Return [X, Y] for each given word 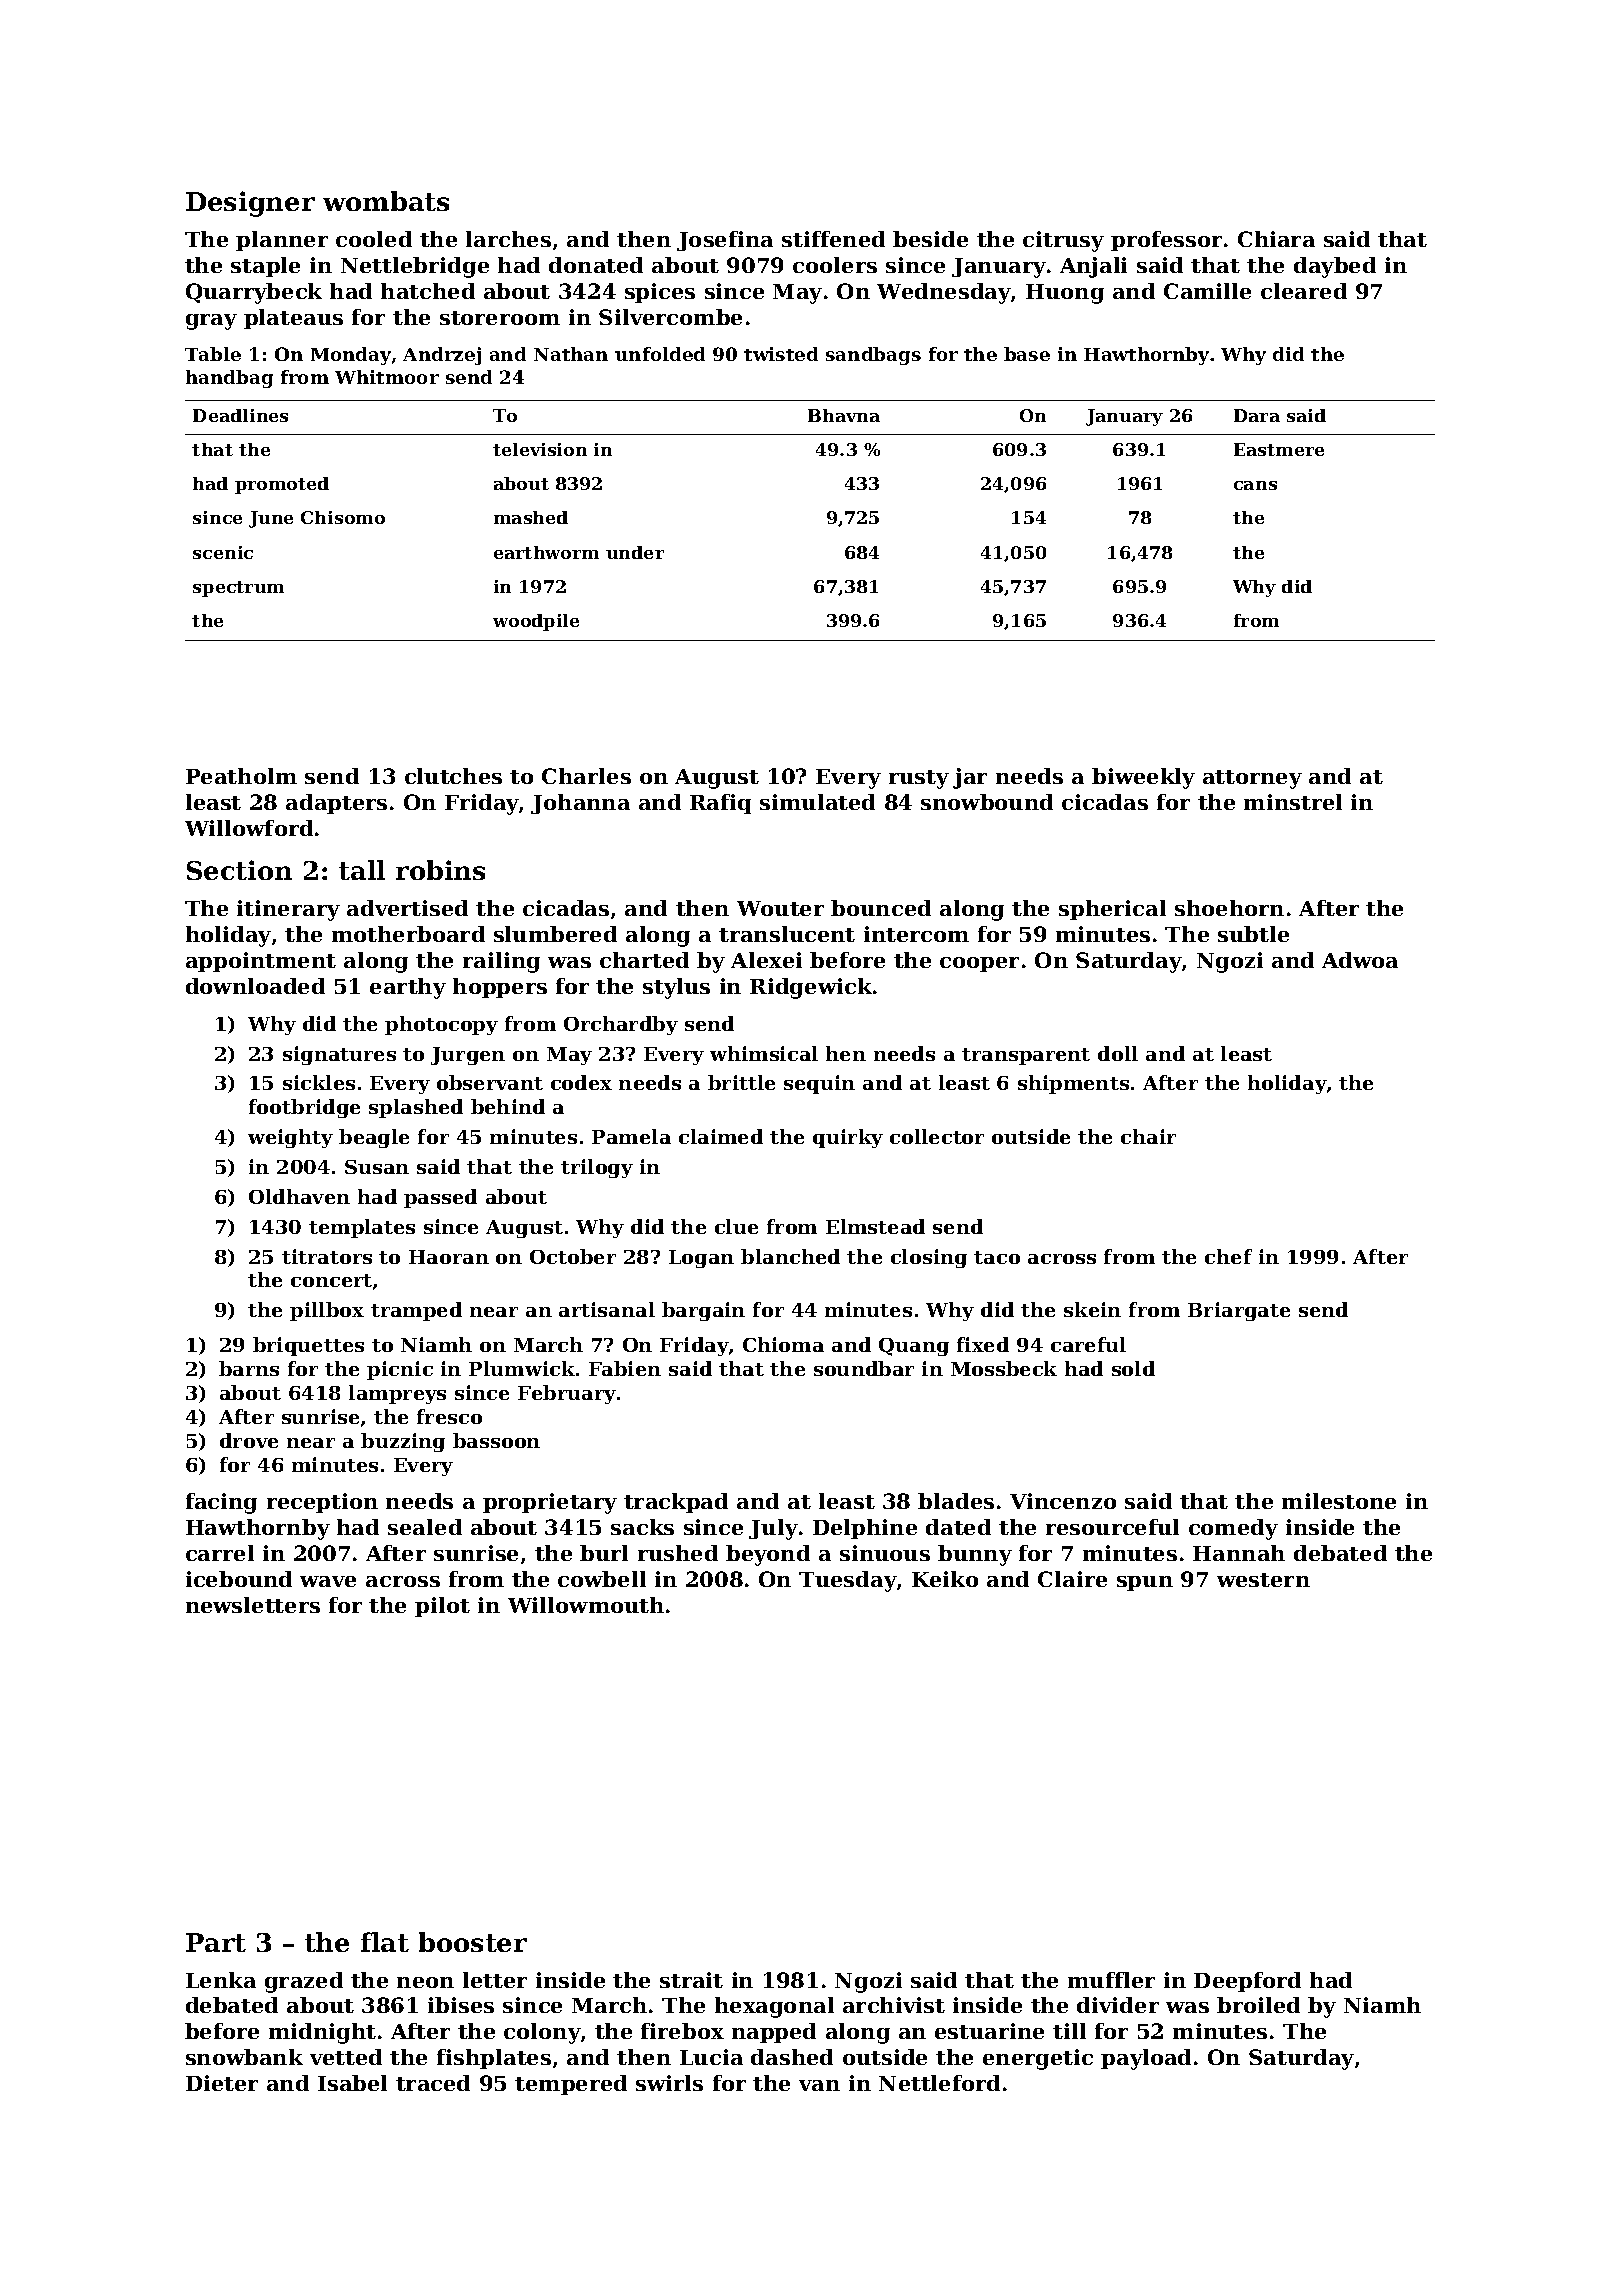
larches [508, 239]
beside [930, 239]
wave [328, 1581]
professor [1166, 241]
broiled [1258, 2005]
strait [691, 1980]
